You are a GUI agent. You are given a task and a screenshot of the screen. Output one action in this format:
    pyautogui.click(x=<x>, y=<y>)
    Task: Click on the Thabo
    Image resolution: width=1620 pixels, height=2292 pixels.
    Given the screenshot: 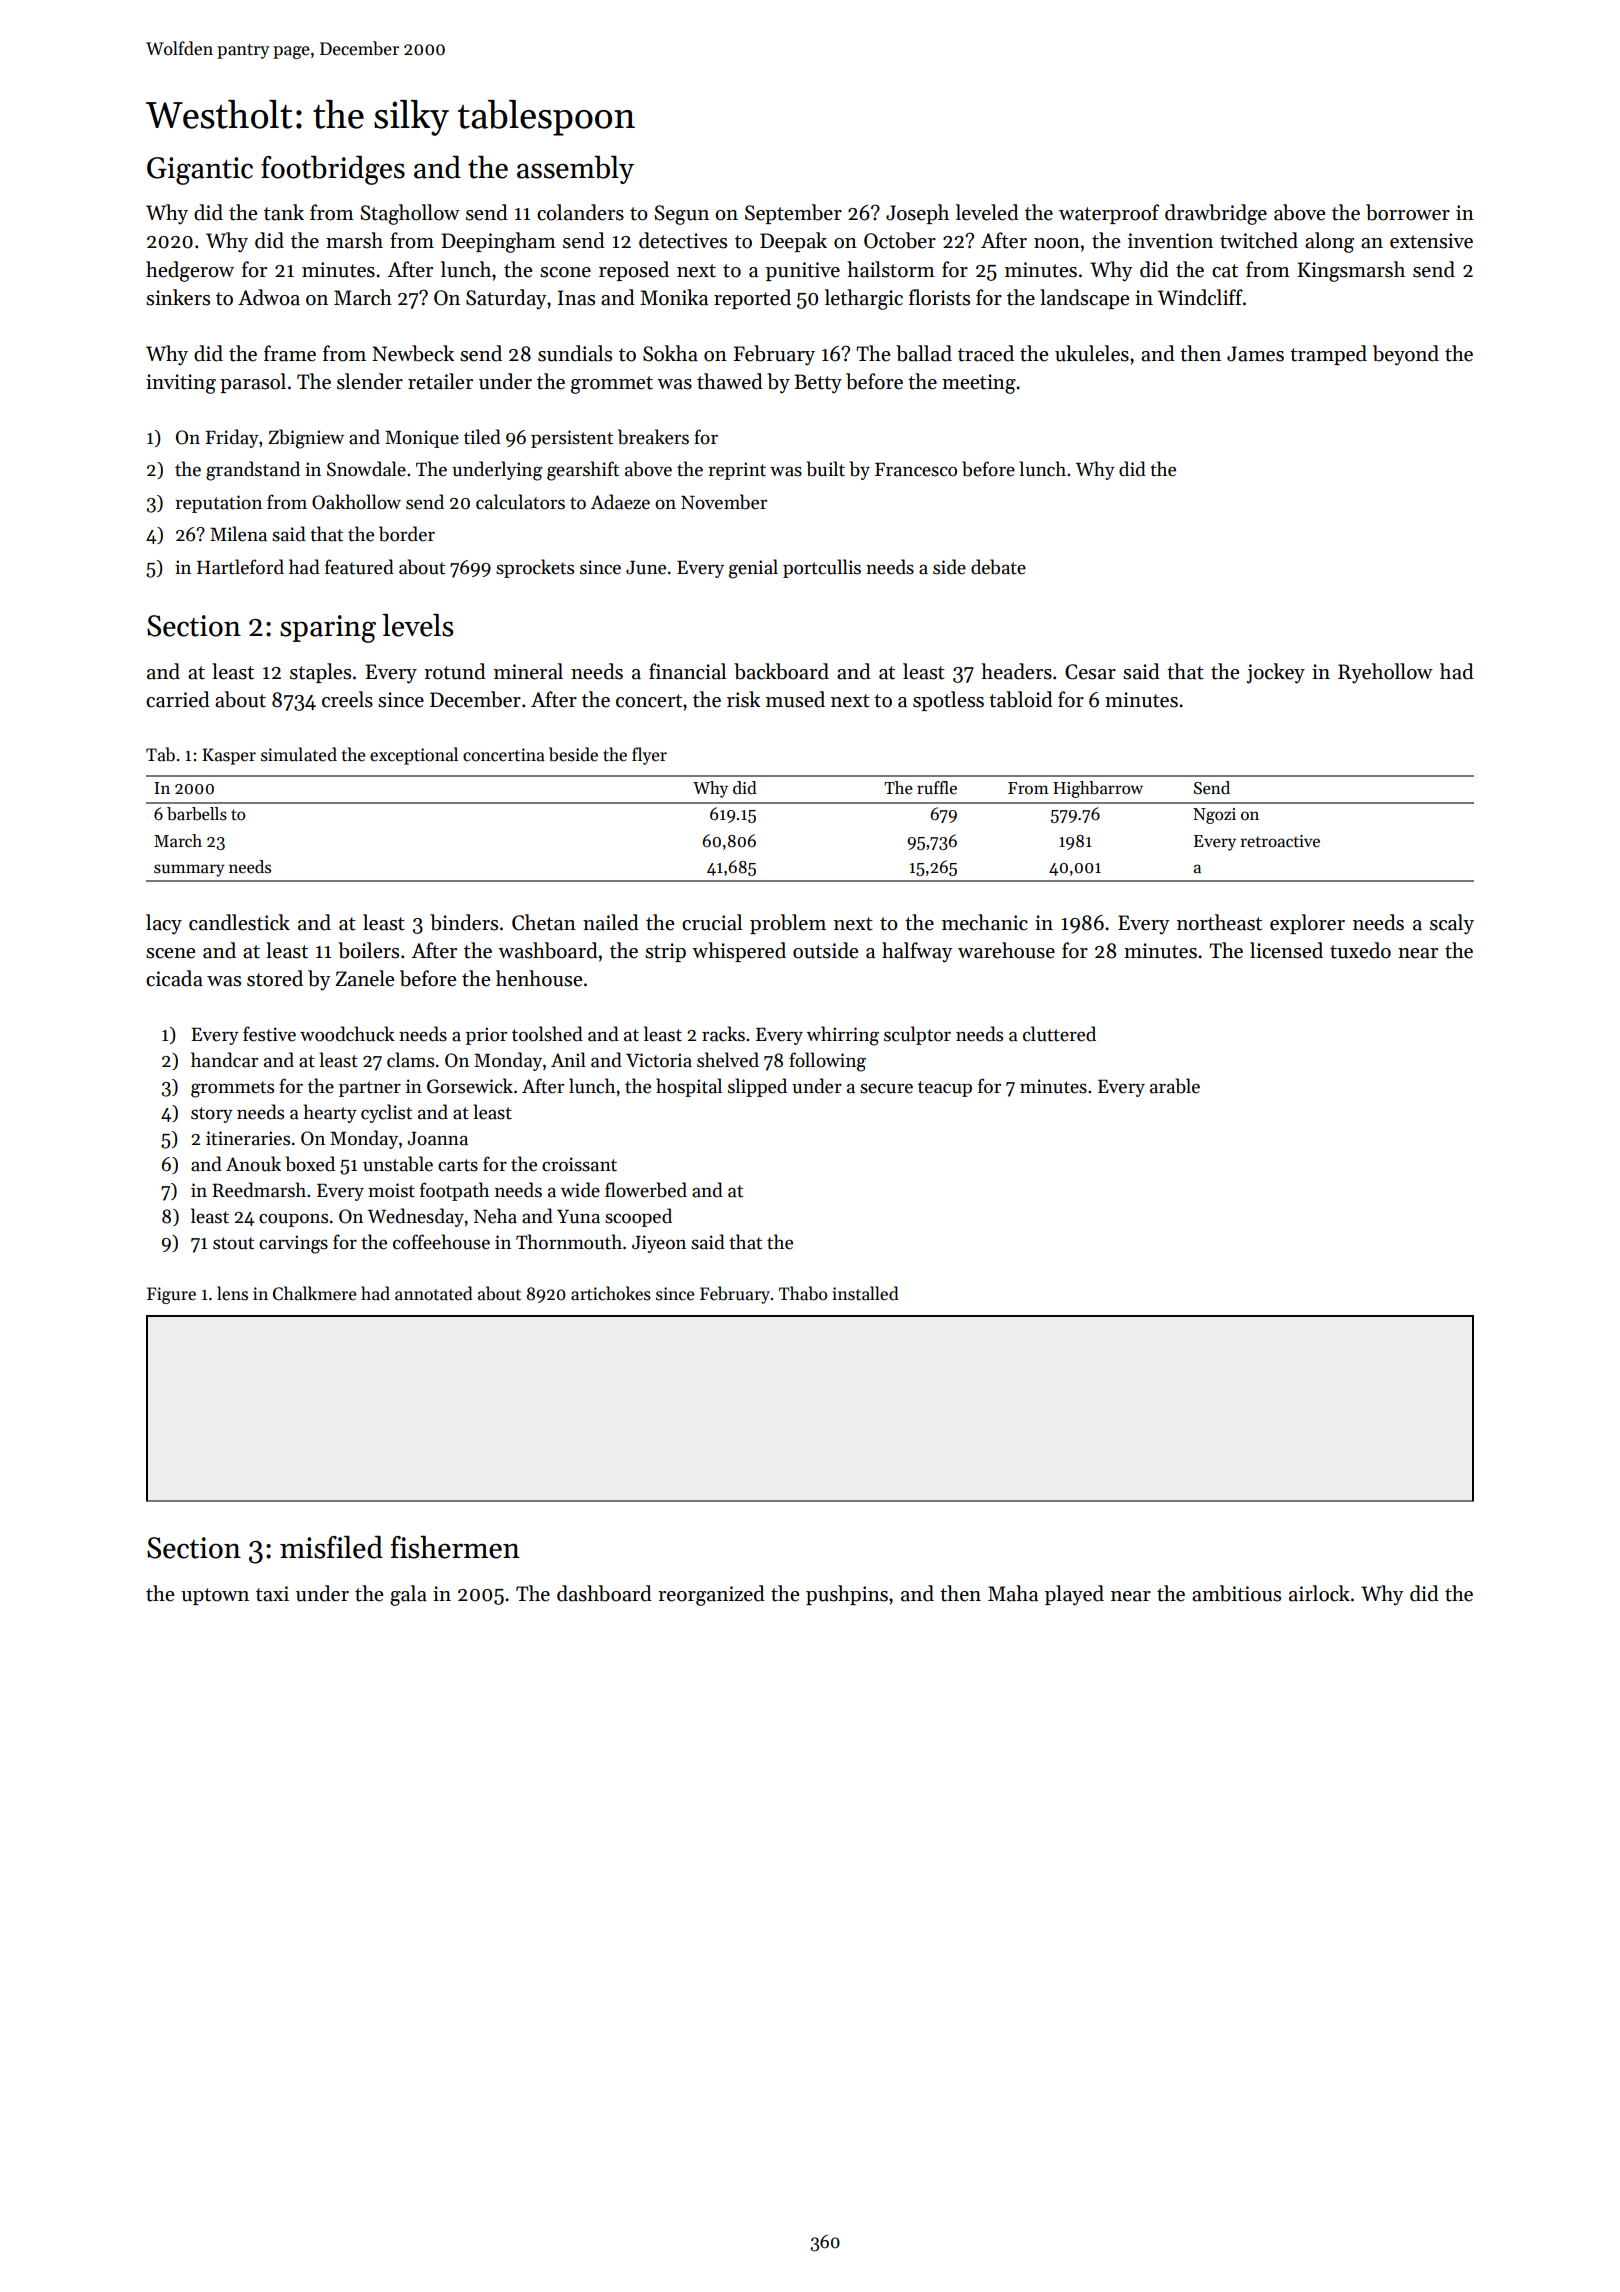 What is the action you would take?
    pyautogui.click(x=803, y=1293)
